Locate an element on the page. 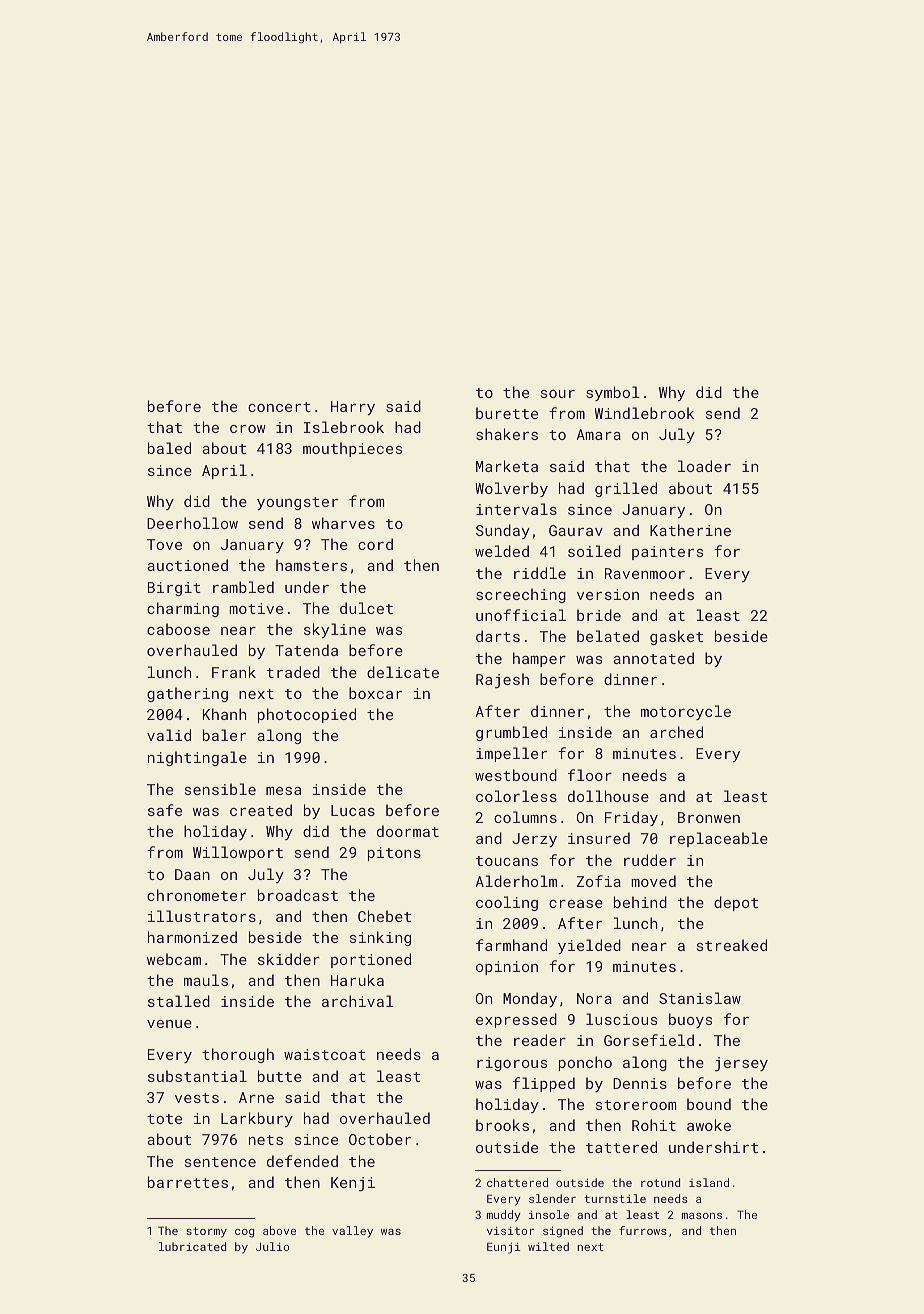  Rajesh is located at coordinates (502, 681).
